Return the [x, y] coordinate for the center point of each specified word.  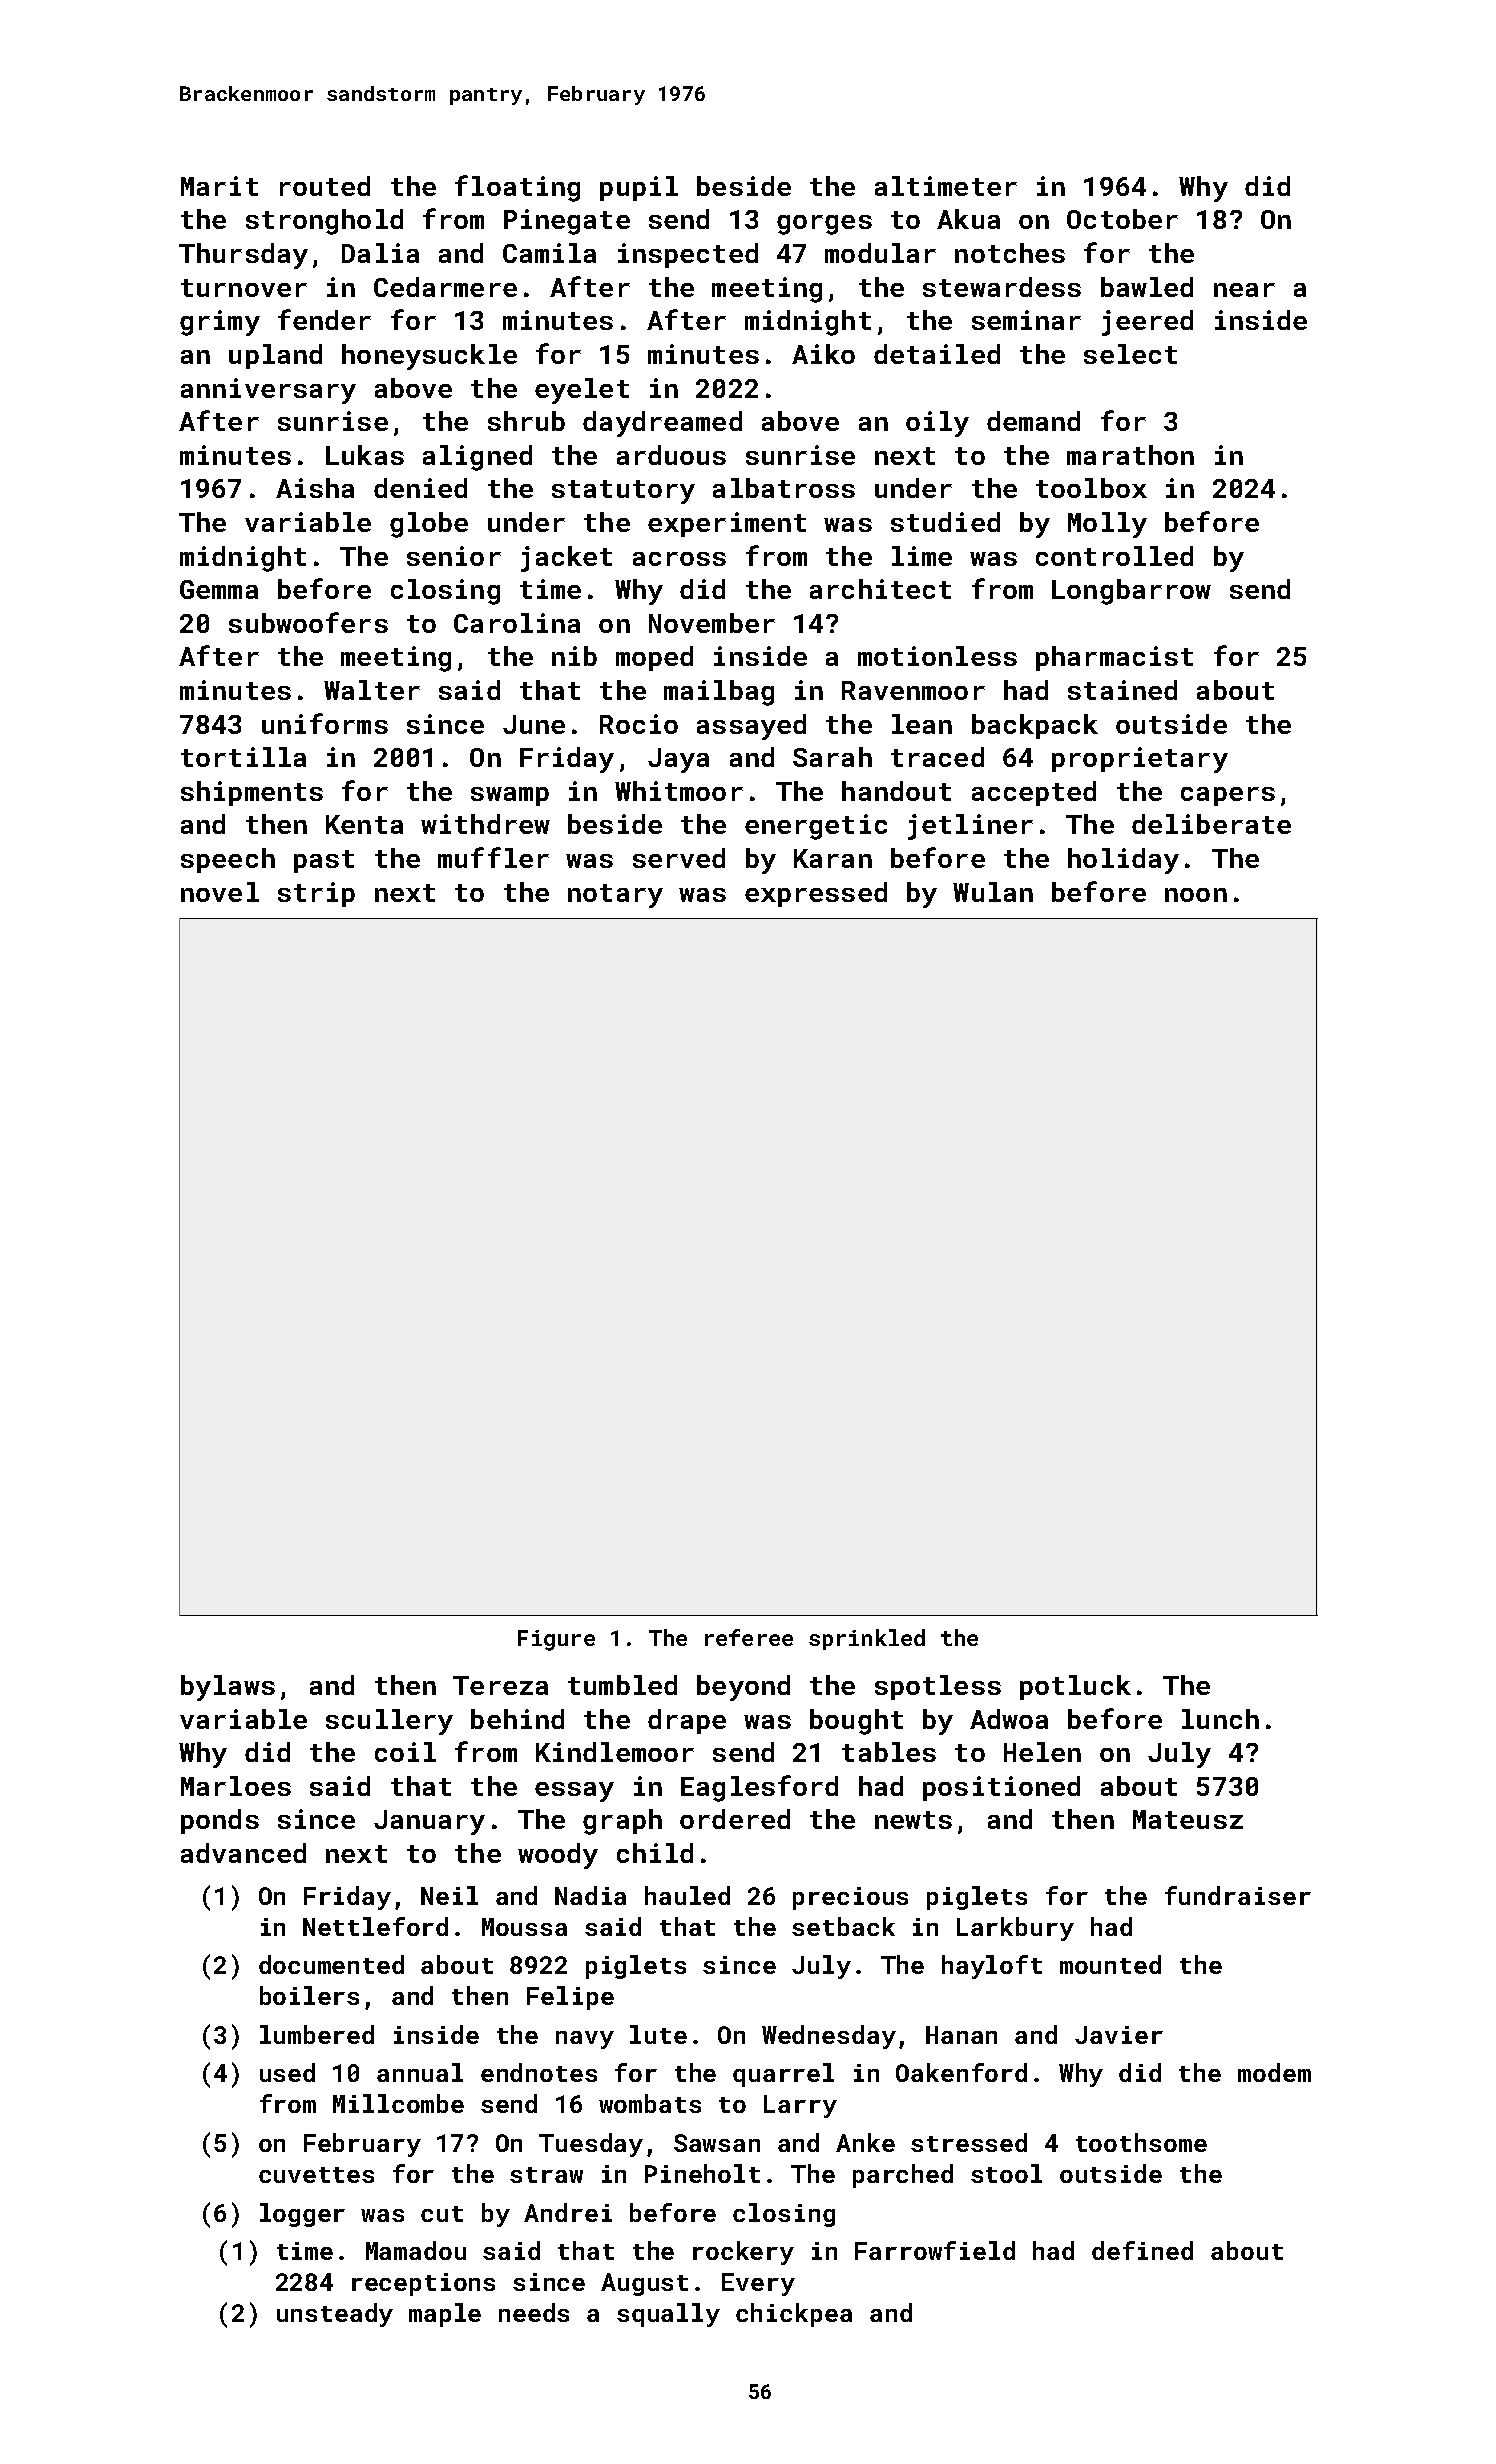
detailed [937, 354]
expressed [816, 894]
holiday [1123, 861]
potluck [1075, 1687]
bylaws [228, 1688]
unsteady [335, 2315]
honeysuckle [429, 357]
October [1122, 219]
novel [220, 892]
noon [1196, 895]
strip [316, 894]
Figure [556, 1640]
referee [749, 1637]
